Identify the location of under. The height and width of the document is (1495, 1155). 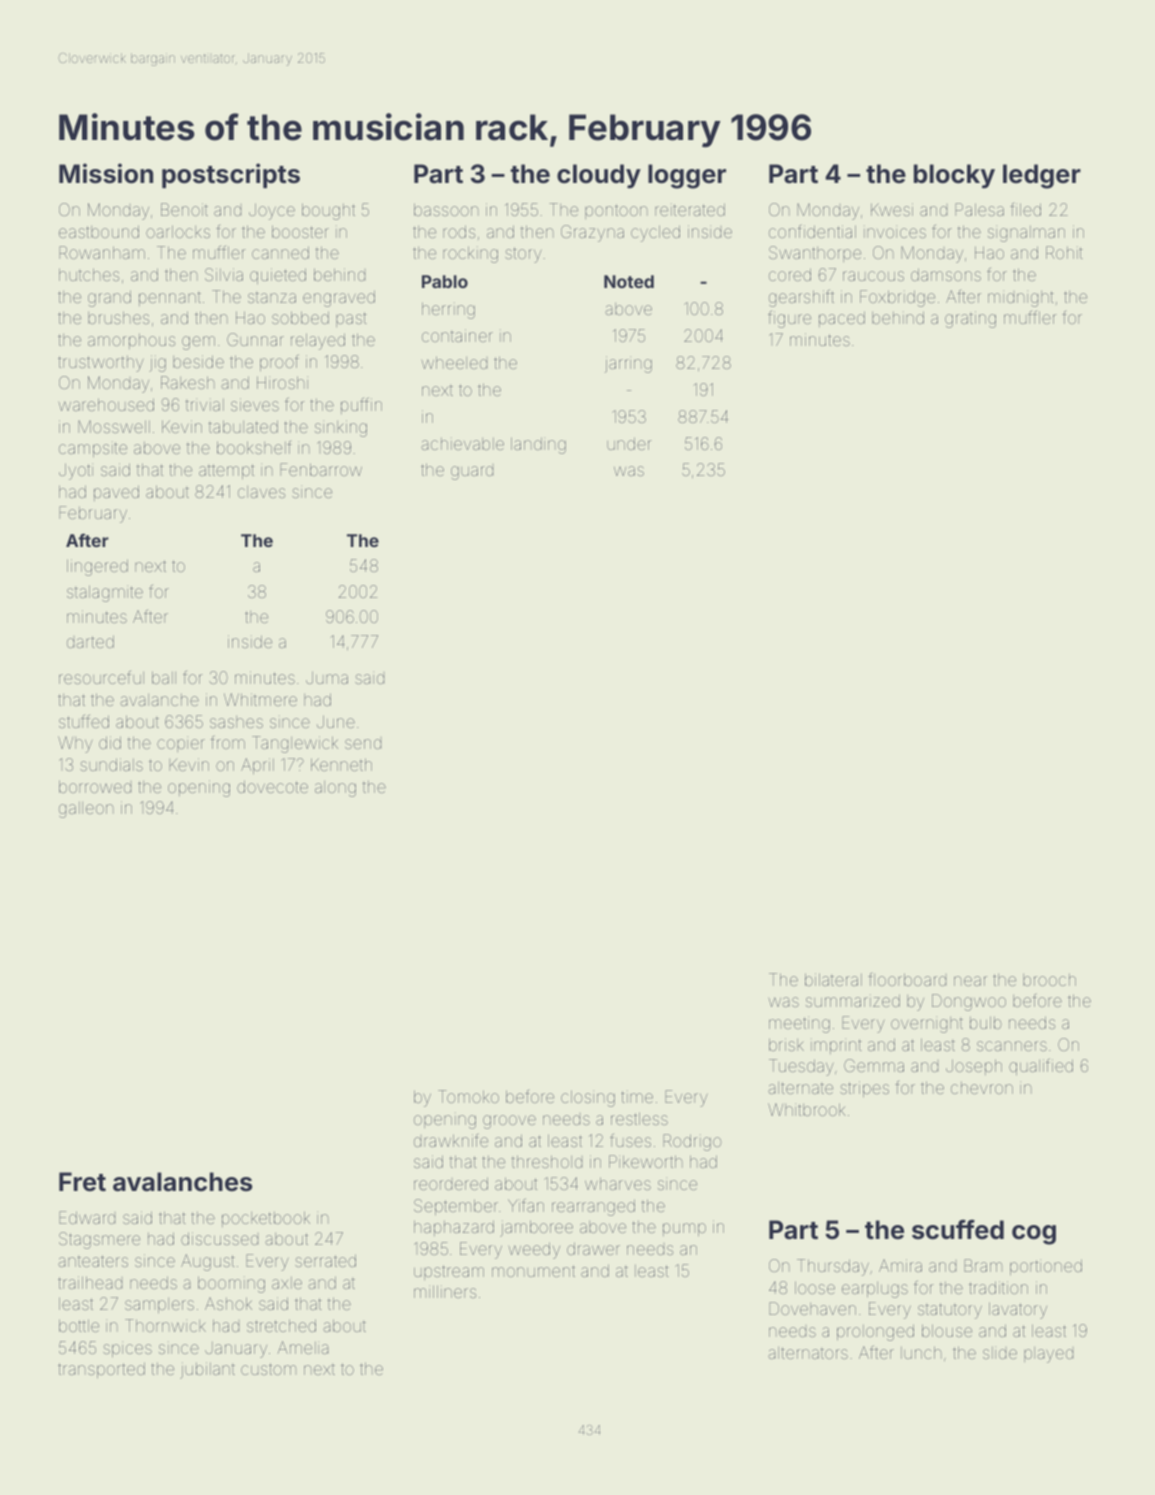
(629, 443).
